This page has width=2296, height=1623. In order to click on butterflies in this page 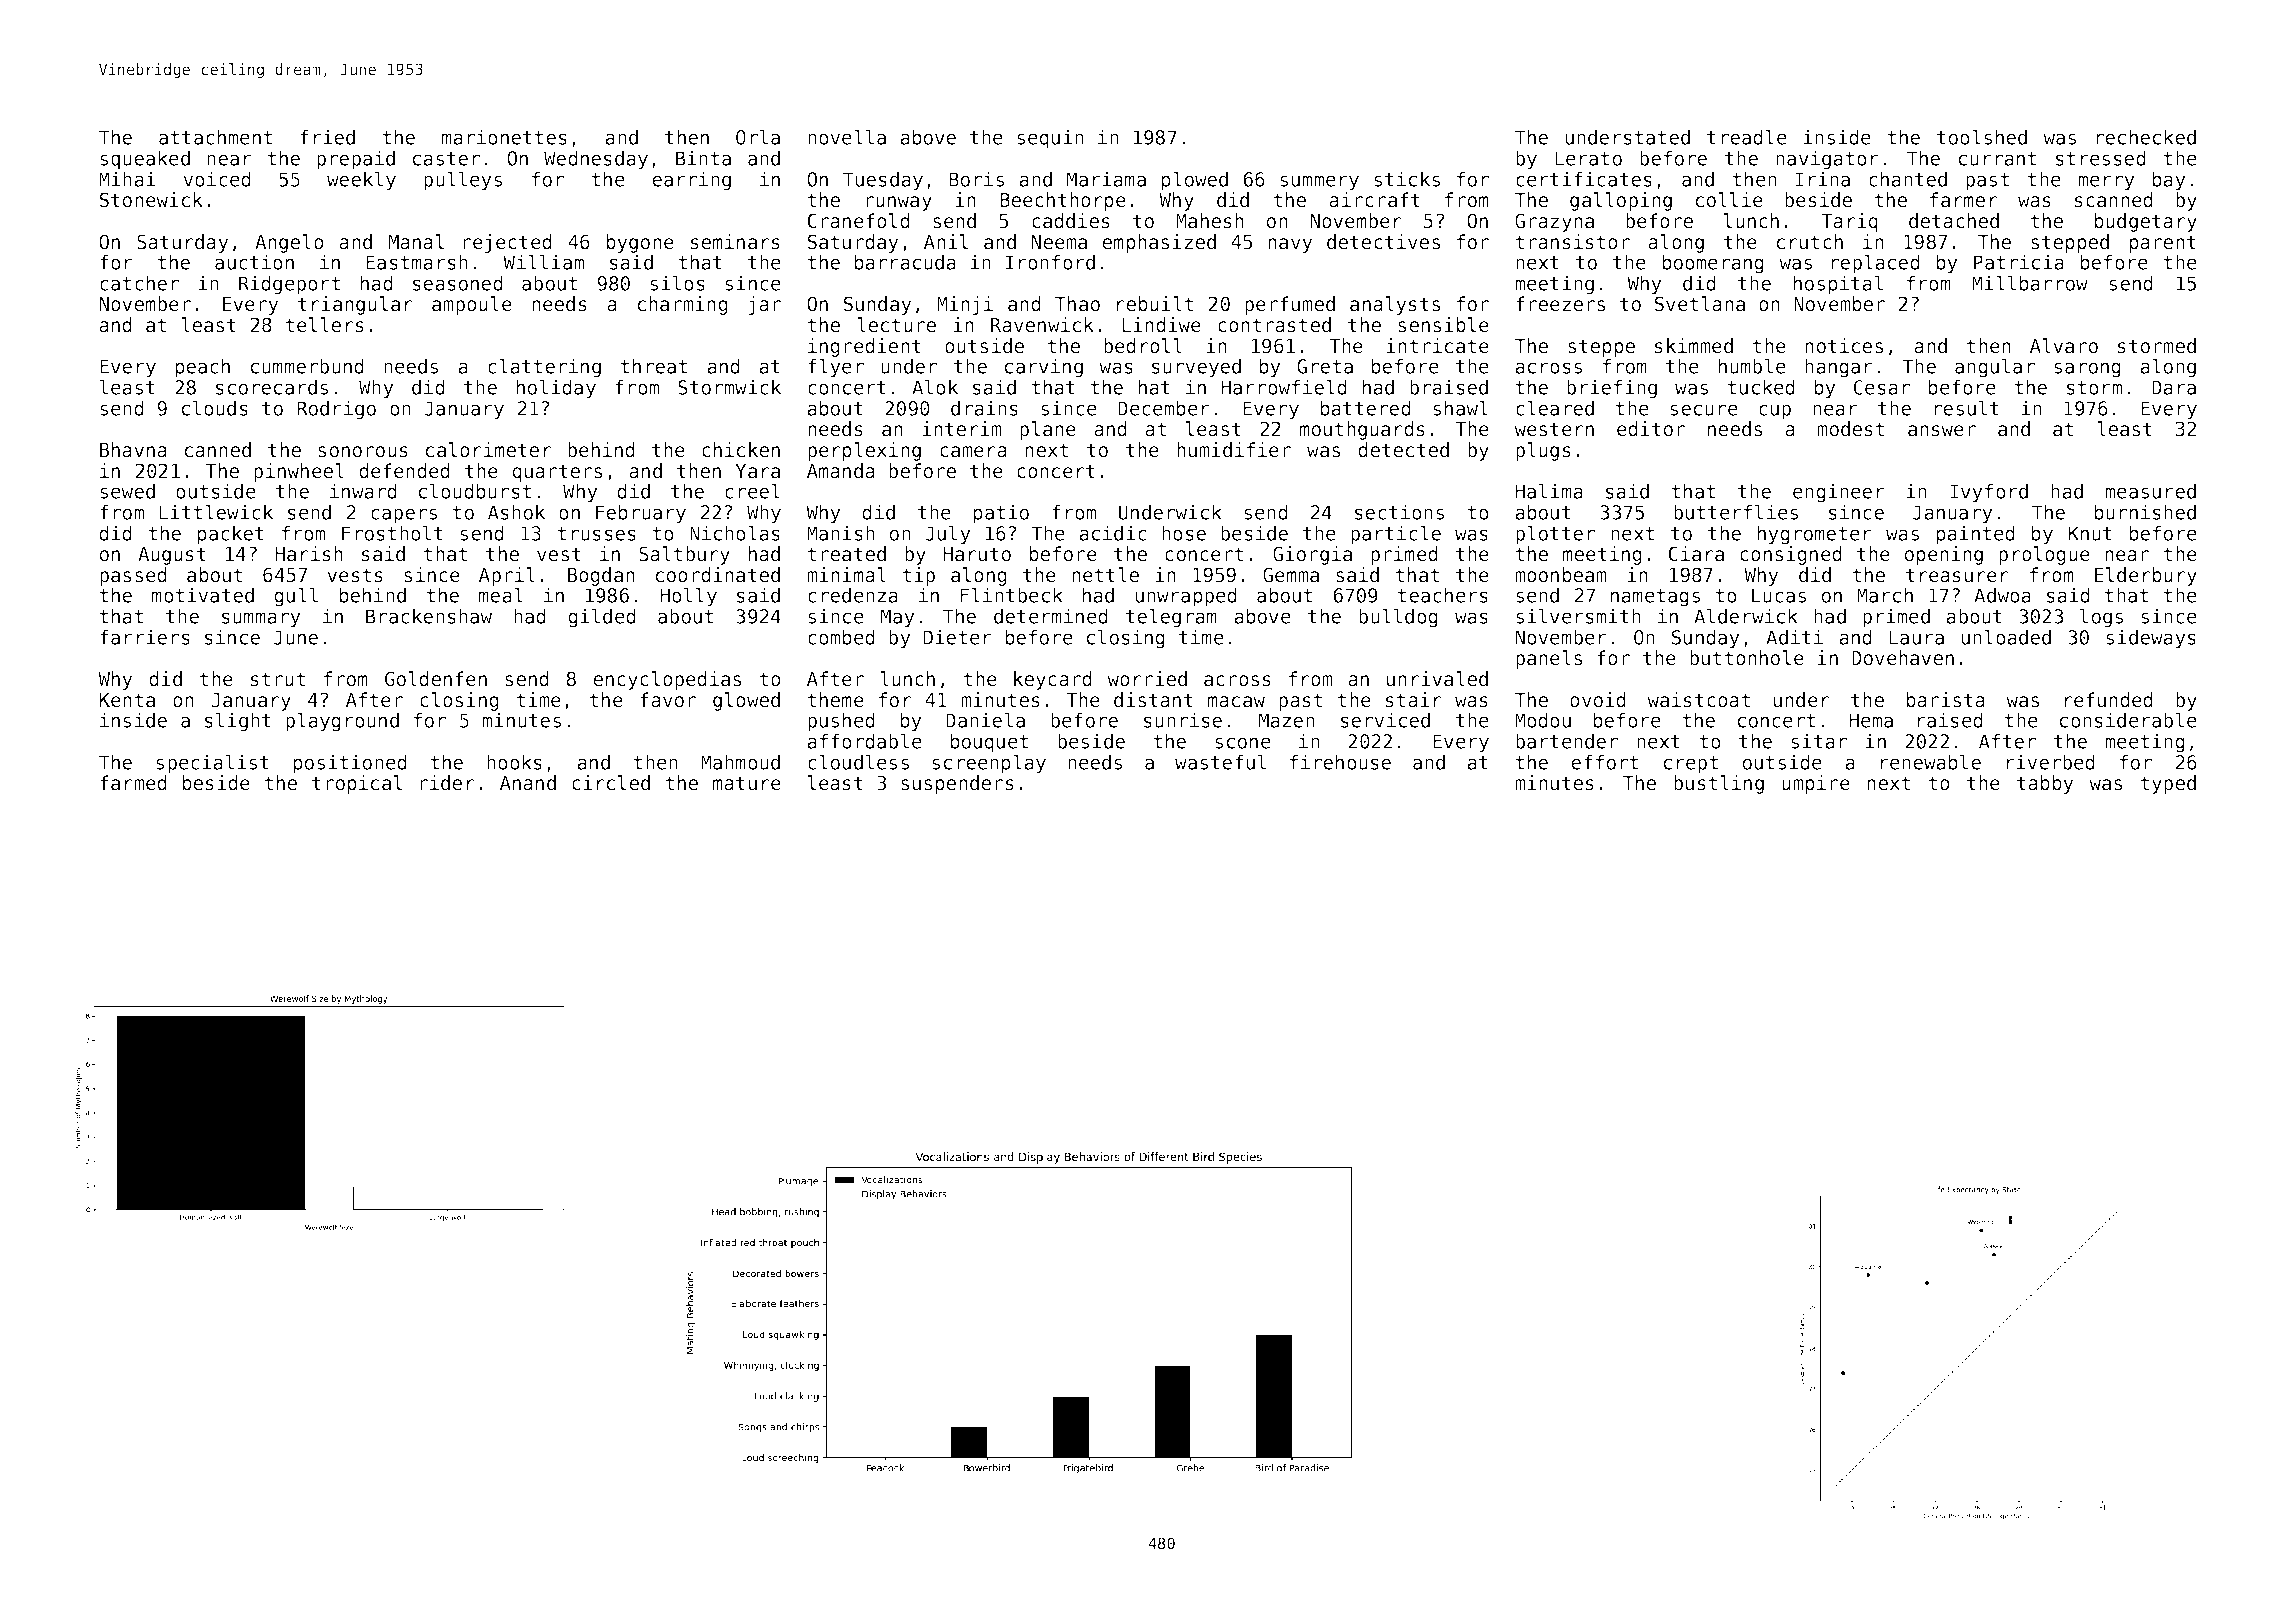, I will do `click(1736, 512)`.
